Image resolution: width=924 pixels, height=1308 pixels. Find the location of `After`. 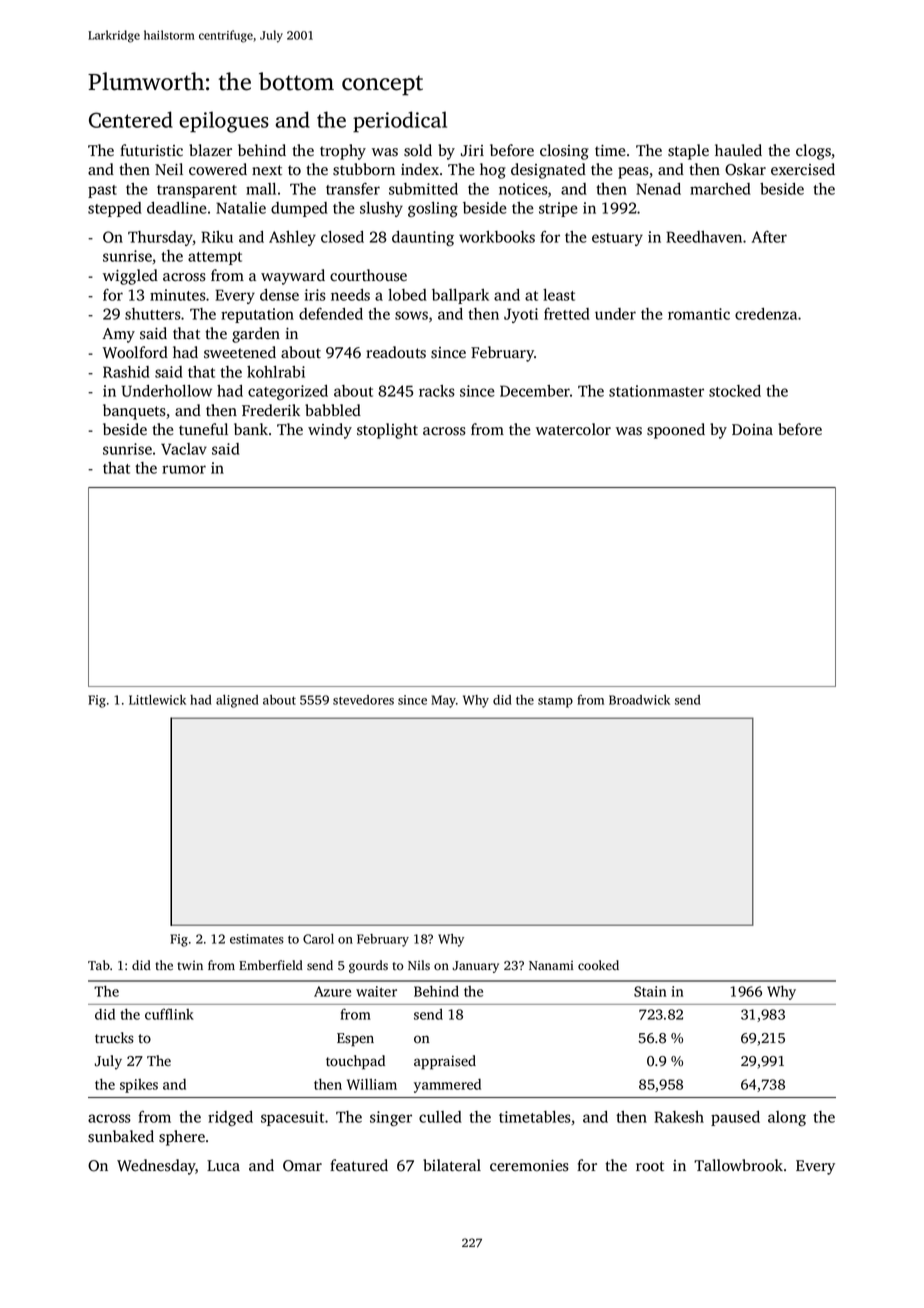

After is located at coordinates (769, 237).
